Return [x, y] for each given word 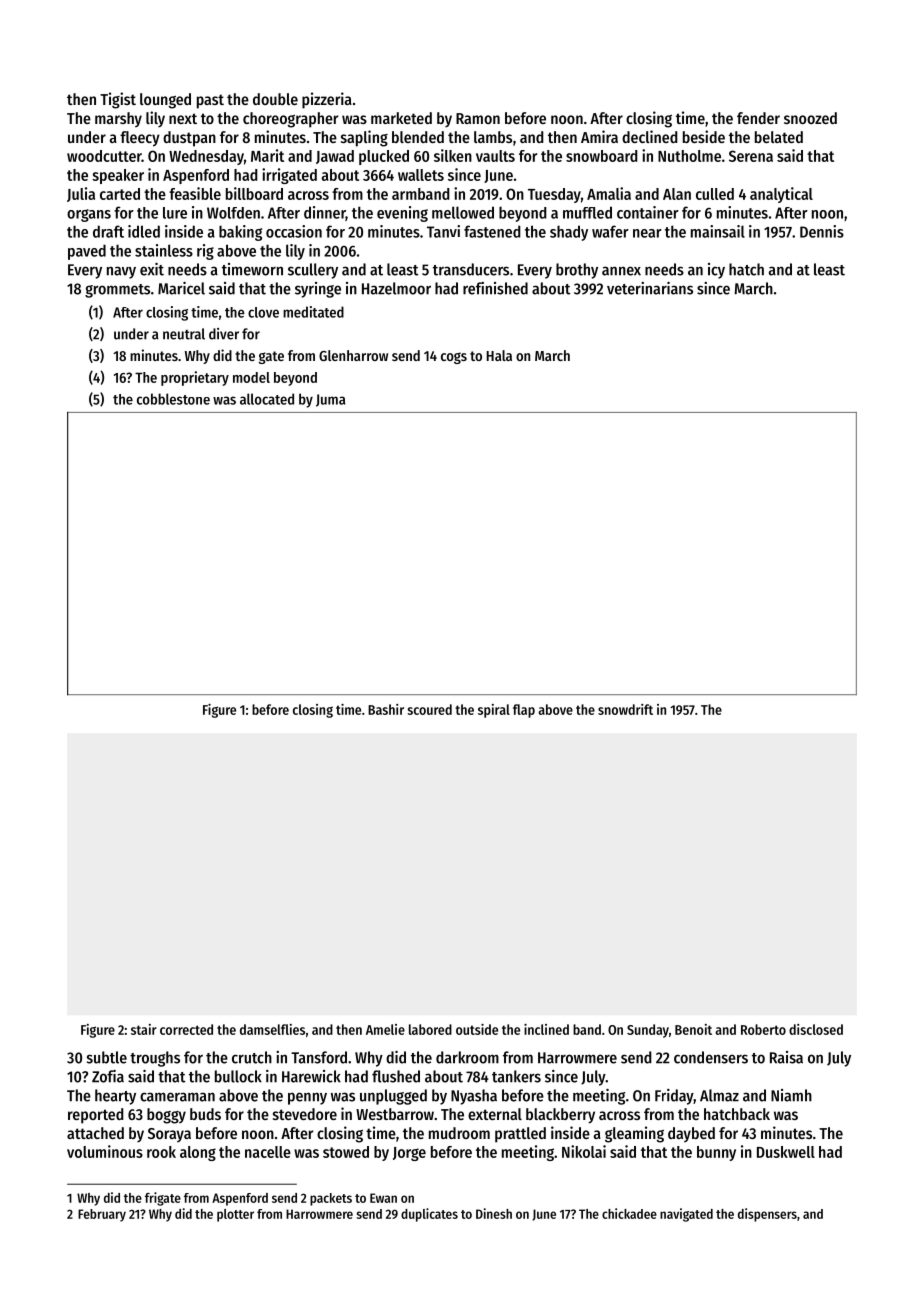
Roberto [763, 1029]
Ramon [478, 118]
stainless [164, 250]
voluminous [105, 1151]
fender [758, 118]
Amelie [385, 1029]
